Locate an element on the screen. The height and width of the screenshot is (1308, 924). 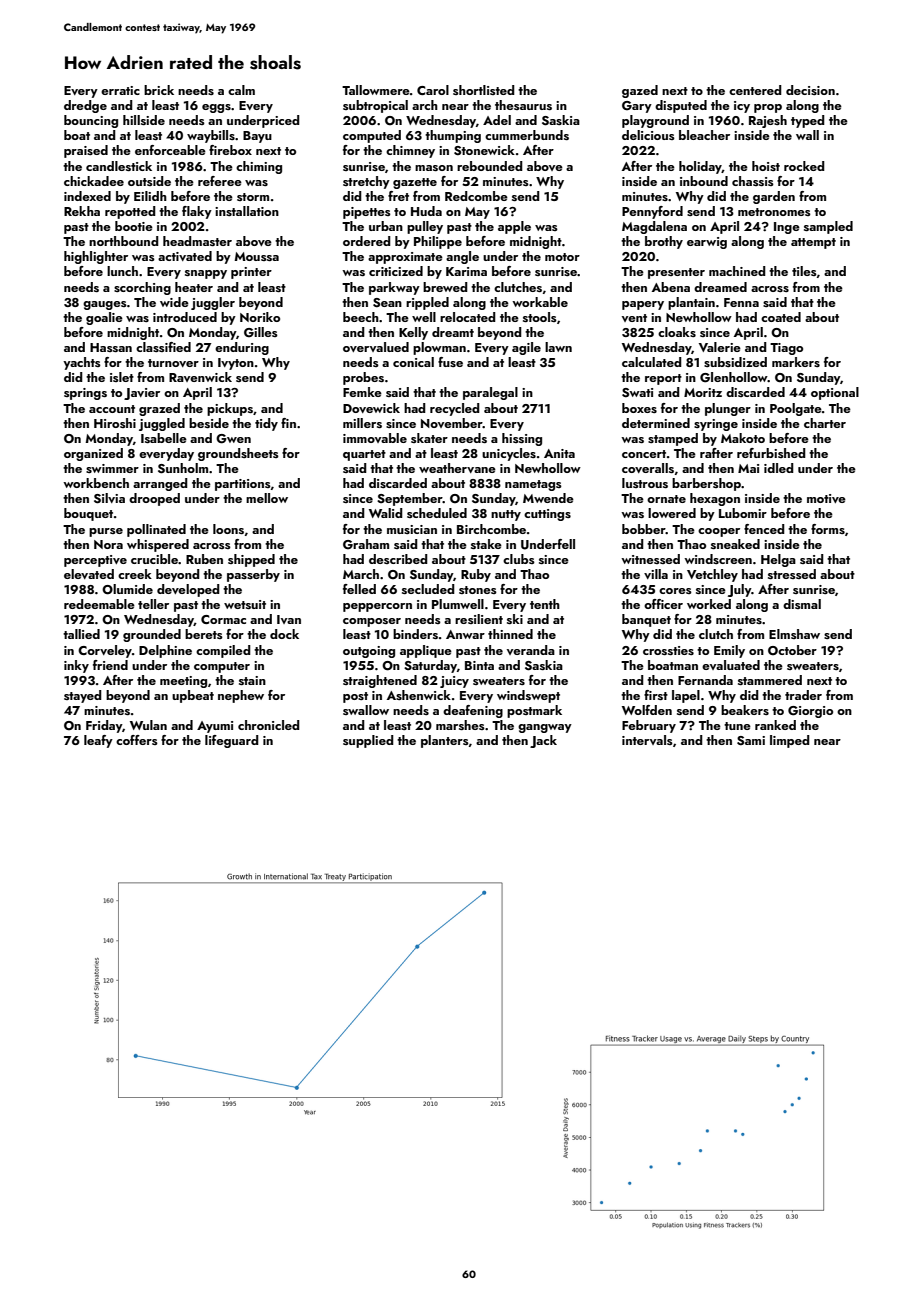
Carol is located at coordinates (433, 90).
